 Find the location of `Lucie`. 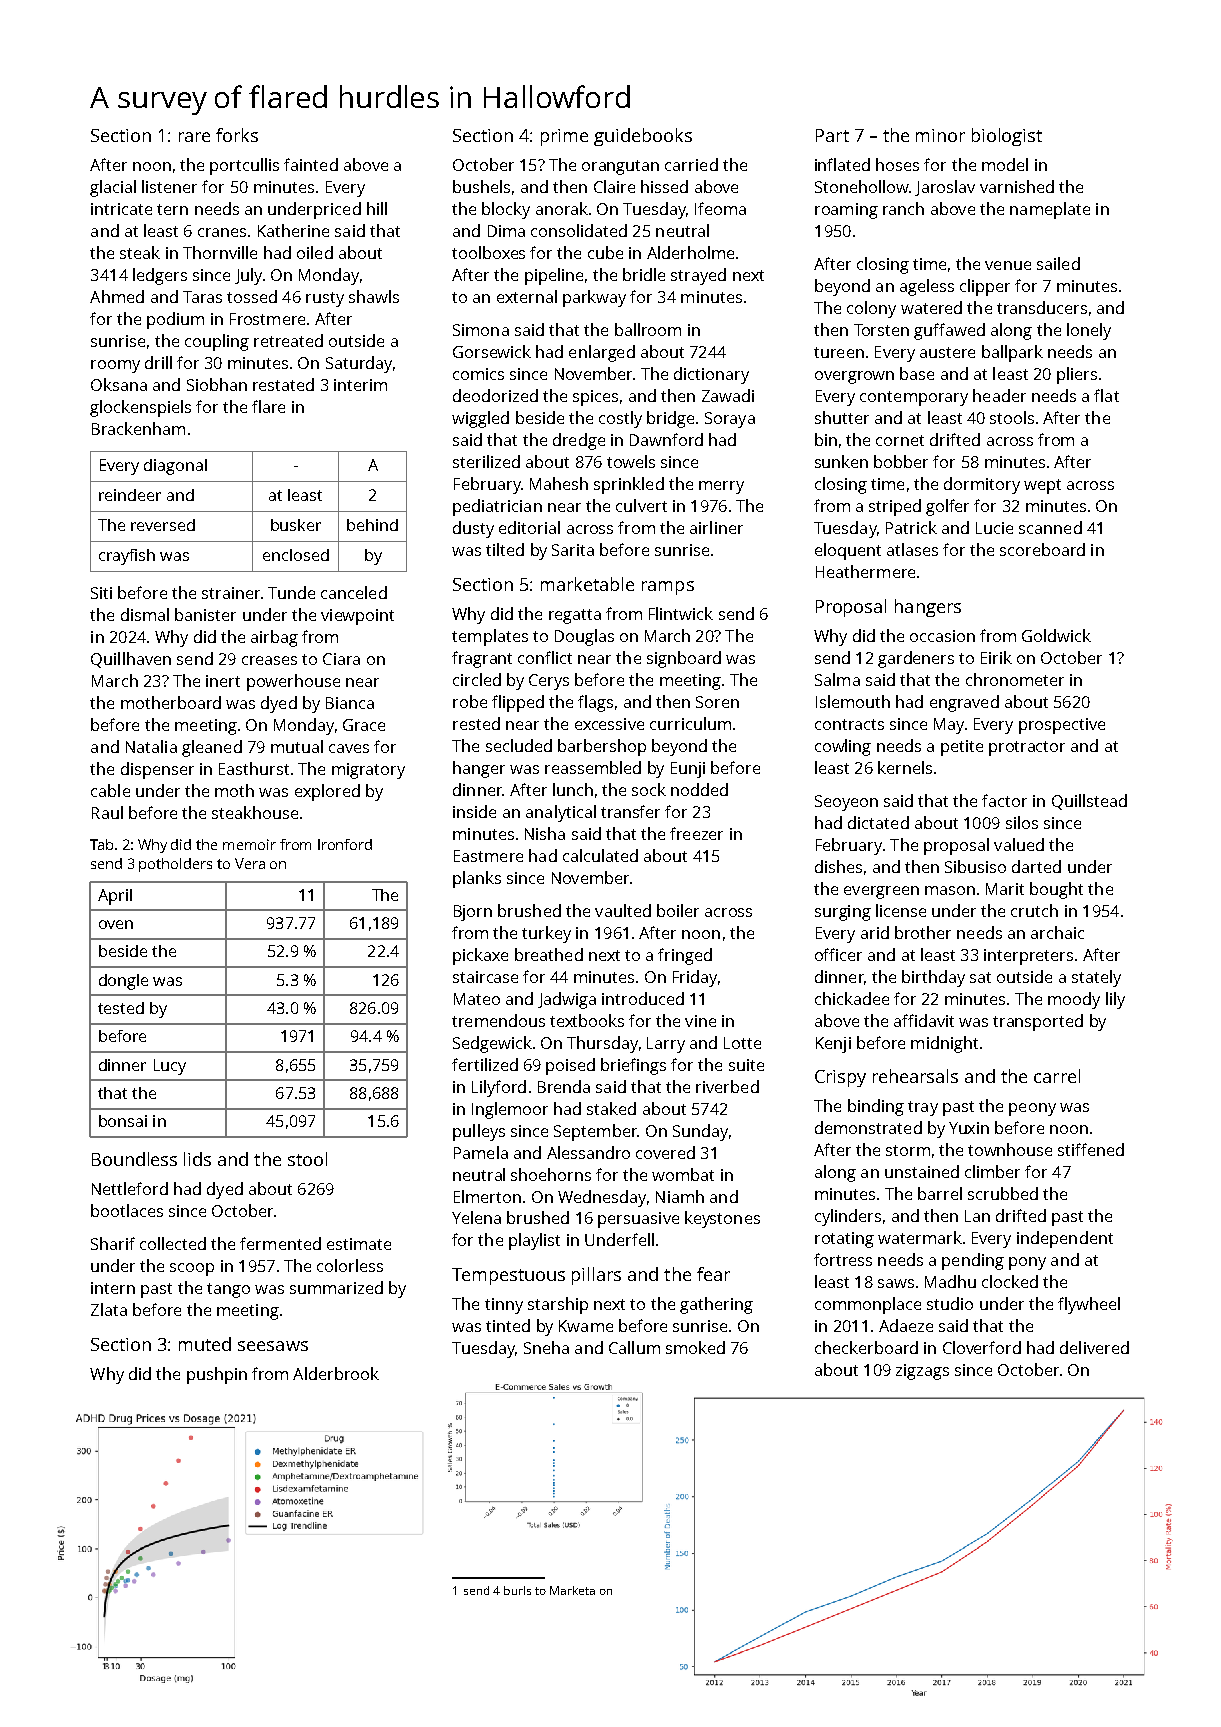

Lucie is located at coordinates (994, 528).
